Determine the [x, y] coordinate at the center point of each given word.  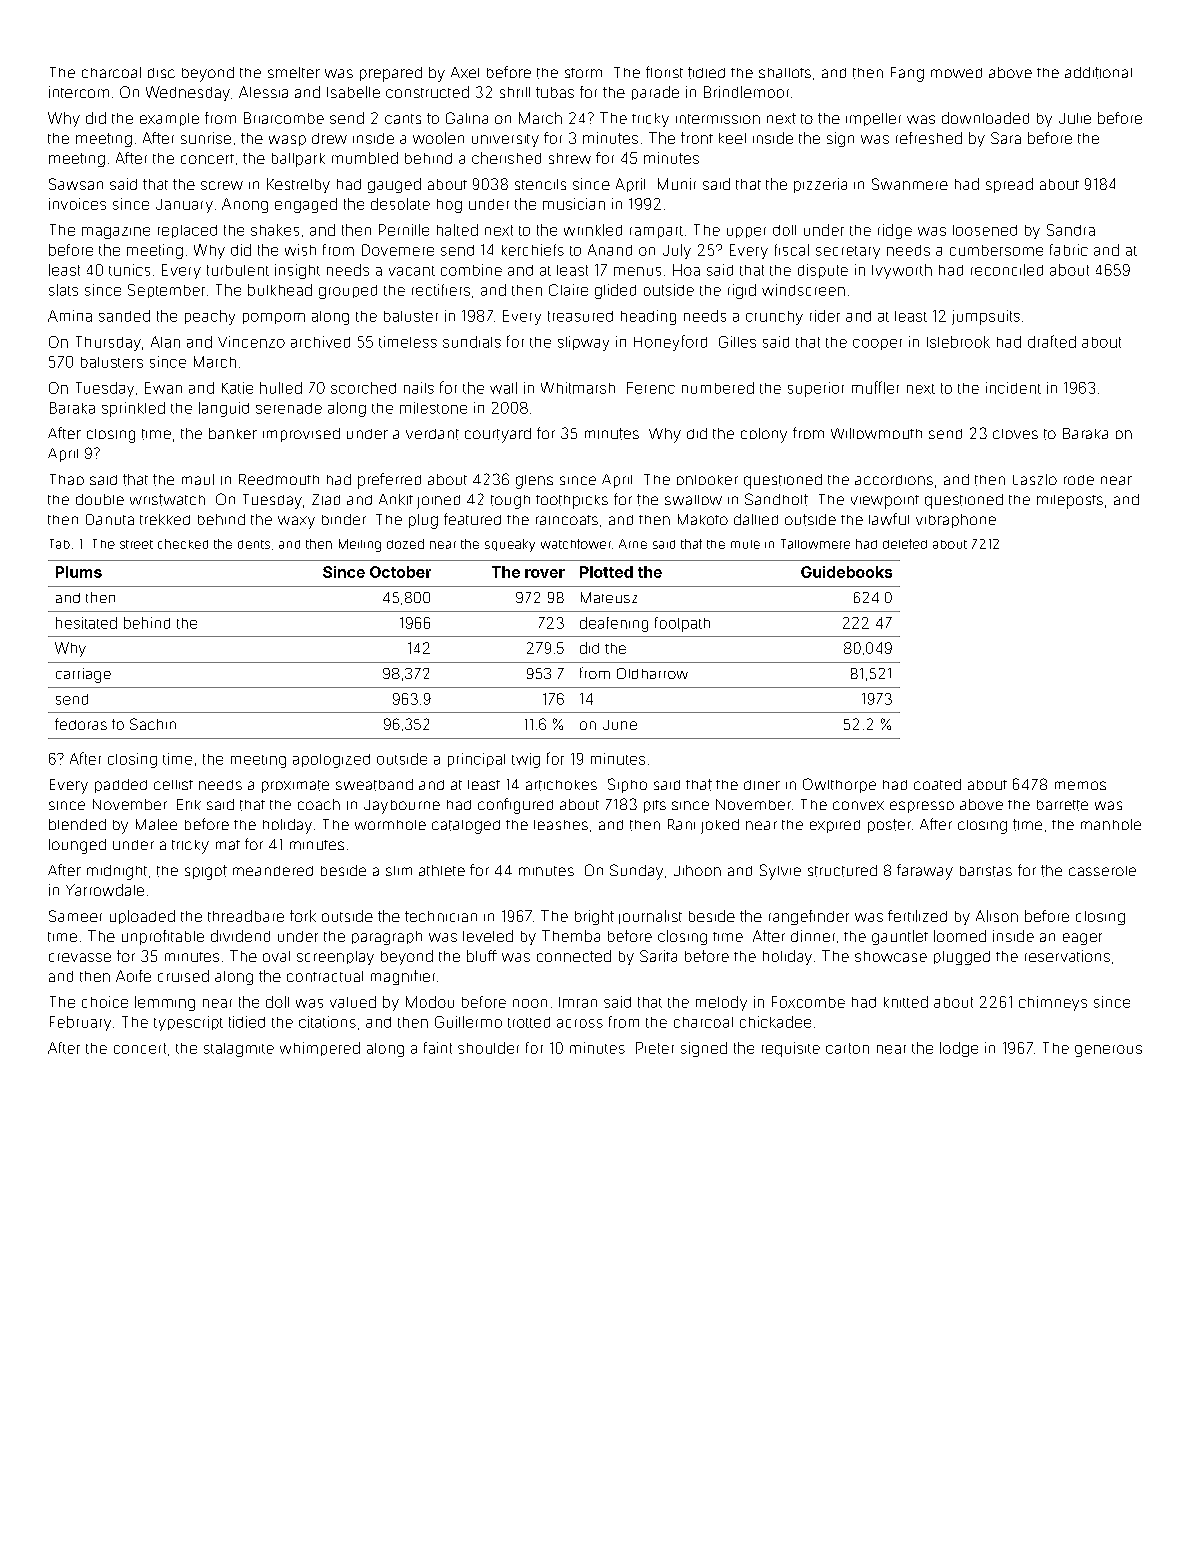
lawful [889, 519]
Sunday [636, 872]
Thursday [108, 343]
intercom [79, 92]
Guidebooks [846, 572]
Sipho [627, 785]
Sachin [153, 724]
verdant [432, 434]
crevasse [80, 957]
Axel [465, 72]
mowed [956, 73]
